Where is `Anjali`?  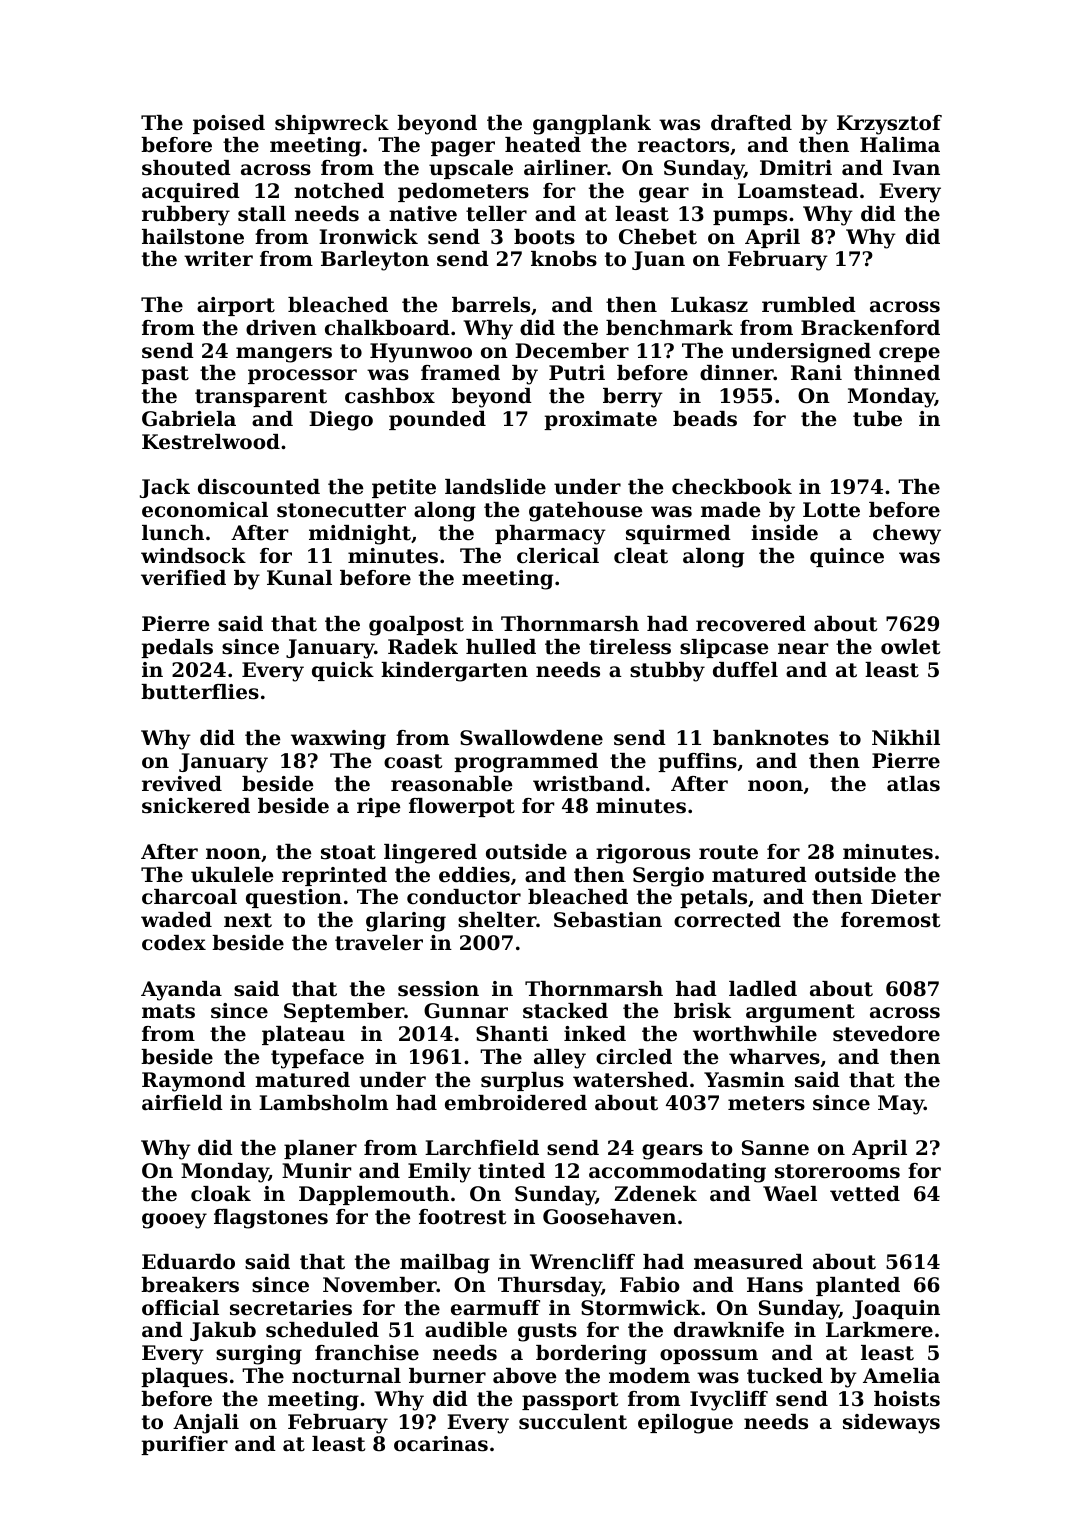
Anjali is located at coordinates (206, 1424).
